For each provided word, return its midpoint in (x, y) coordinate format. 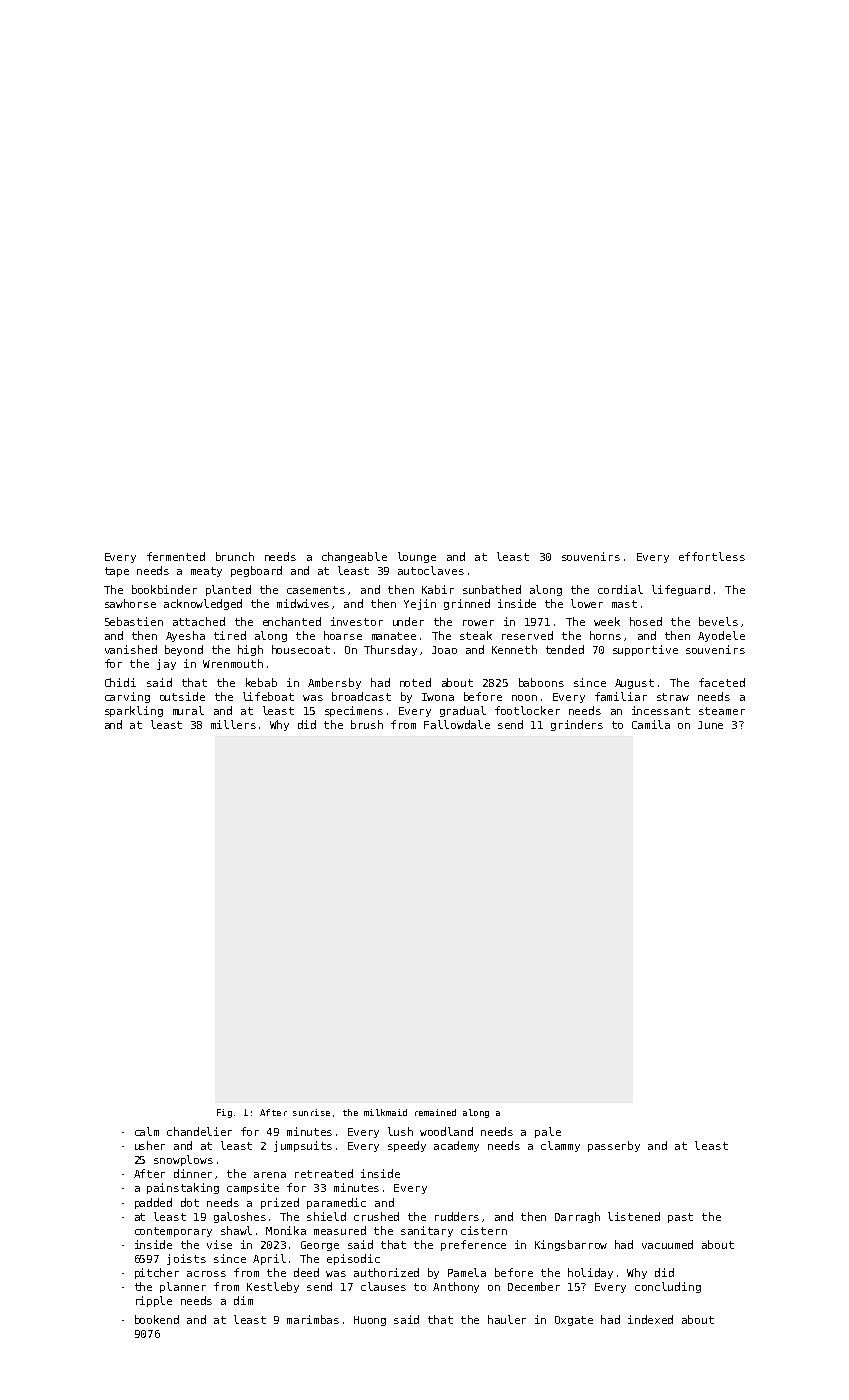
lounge (417, 557)
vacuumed (667, 1244)
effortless (712, 556)
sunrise (311, 1112)
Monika (286, 1230)
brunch (235, 556)
